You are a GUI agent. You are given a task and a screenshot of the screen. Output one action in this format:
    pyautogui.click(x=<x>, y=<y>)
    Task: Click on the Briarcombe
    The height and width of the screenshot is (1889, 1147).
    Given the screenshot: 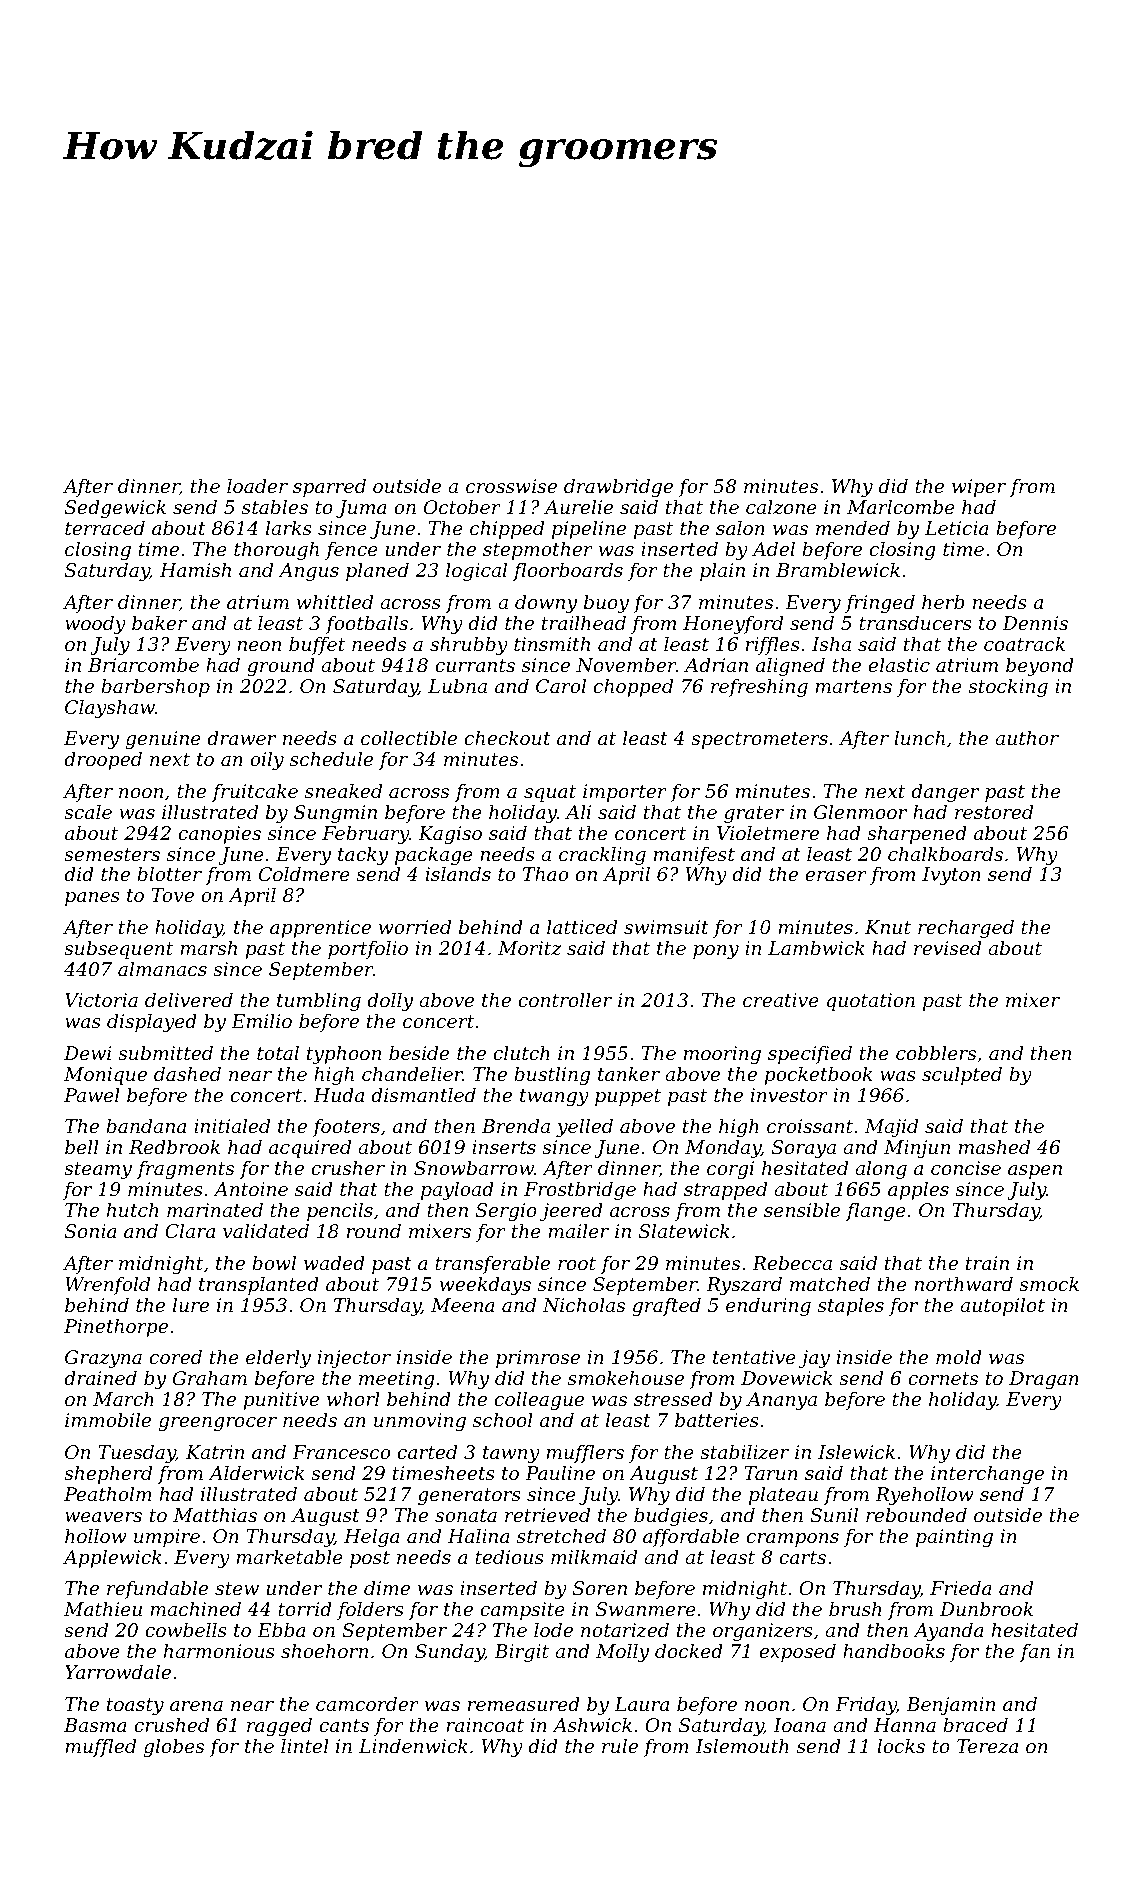 What is the action you would take?
    pyautogui.click(x=143, y=665)
